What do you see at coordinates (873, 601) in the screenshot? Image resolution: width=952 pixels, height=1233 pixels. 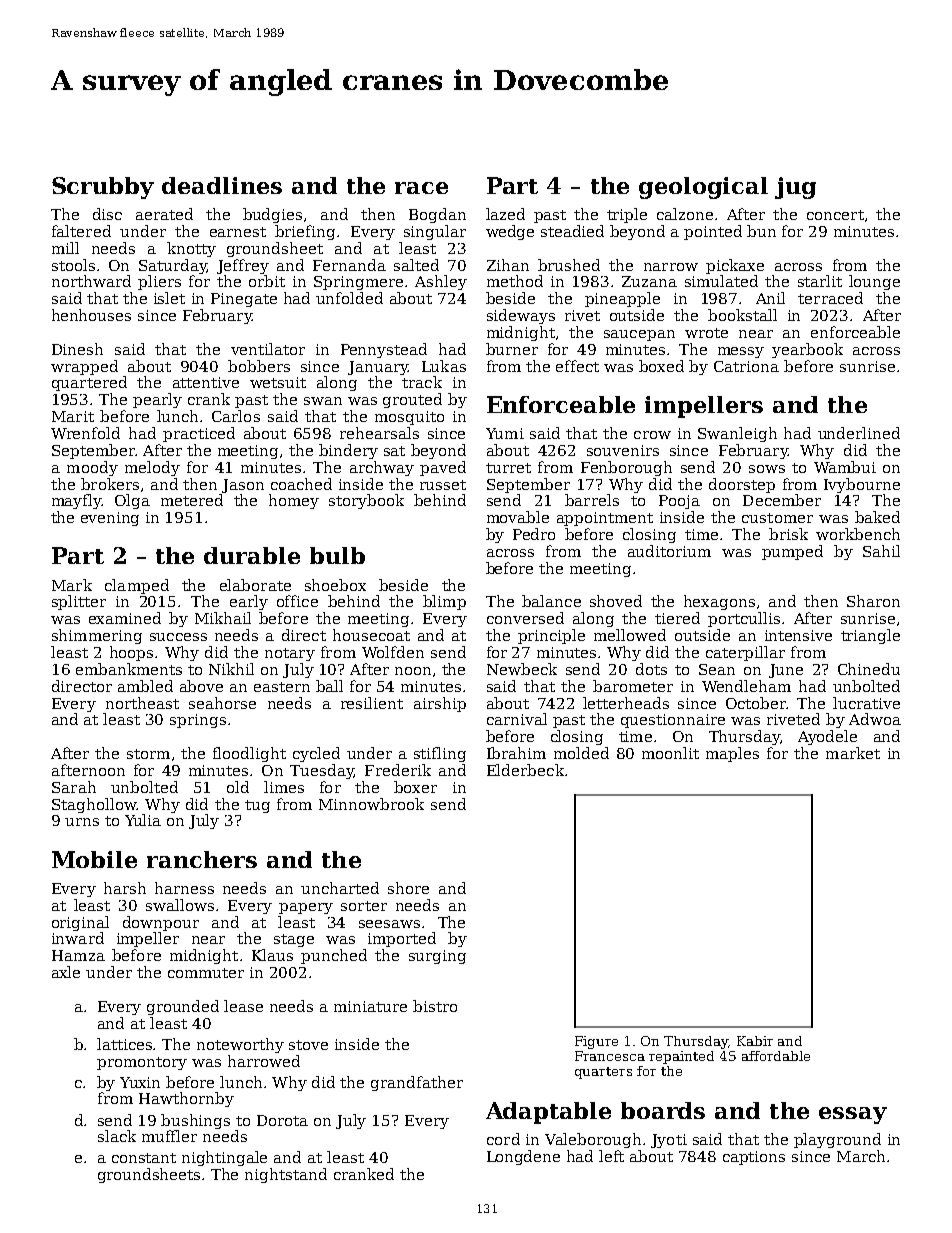 I see `Sharon` at bounding box center [873, 601].
